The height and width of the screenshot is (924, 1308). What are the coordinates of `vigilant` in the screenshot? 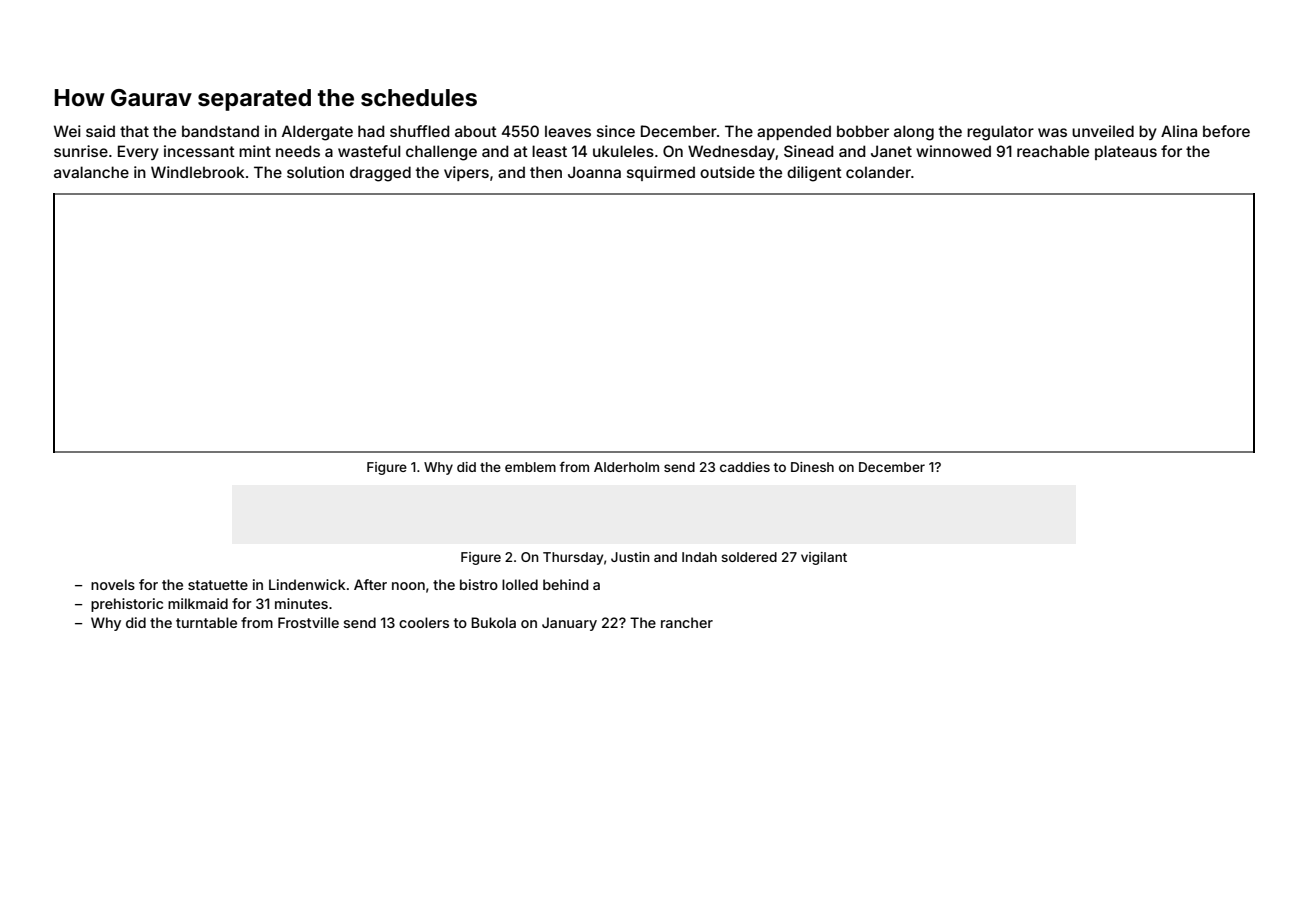 It's located at (824, 558).
